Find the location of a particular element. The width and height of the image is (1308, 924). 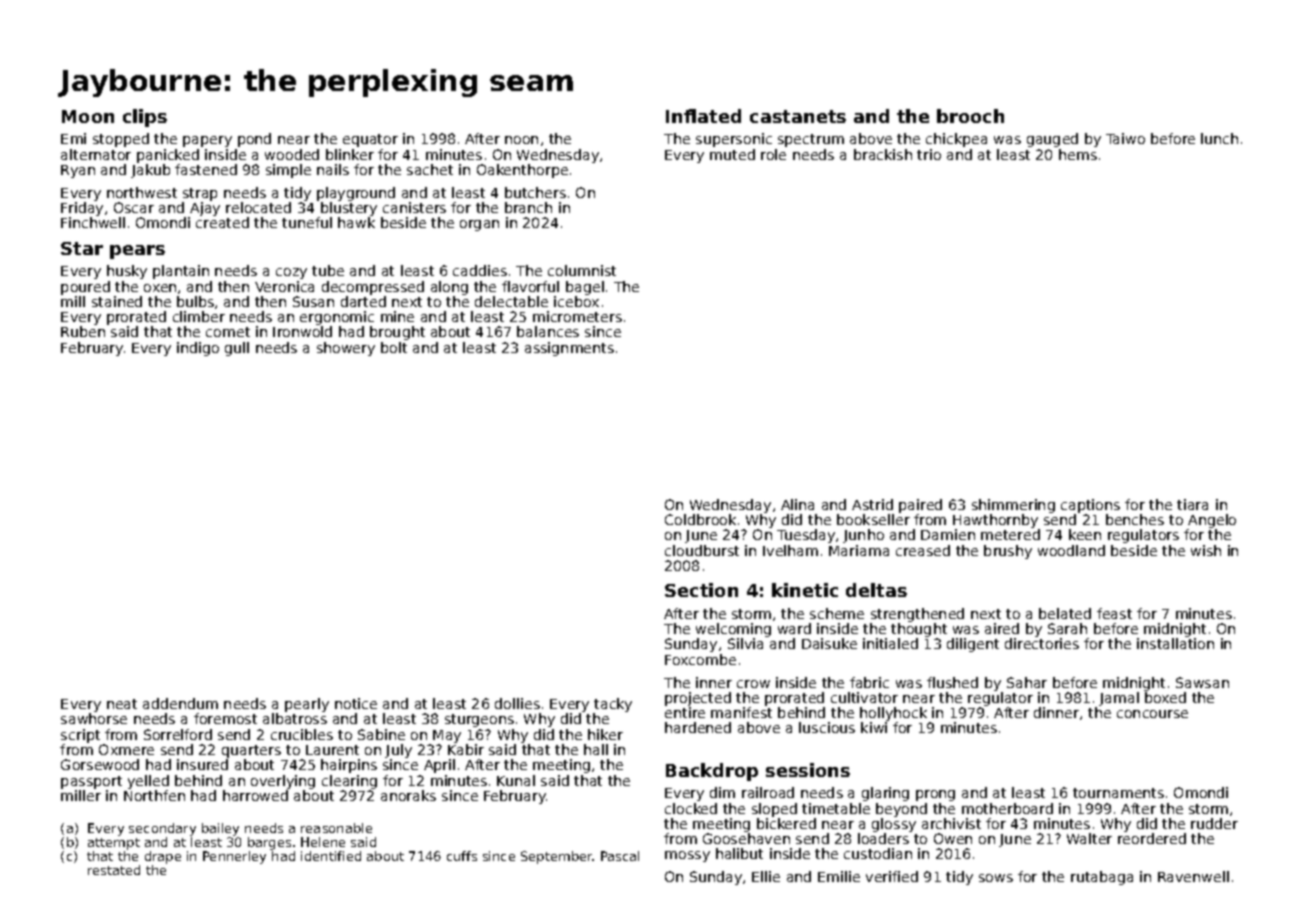

Astrid is located at coordinates (872, 504).
